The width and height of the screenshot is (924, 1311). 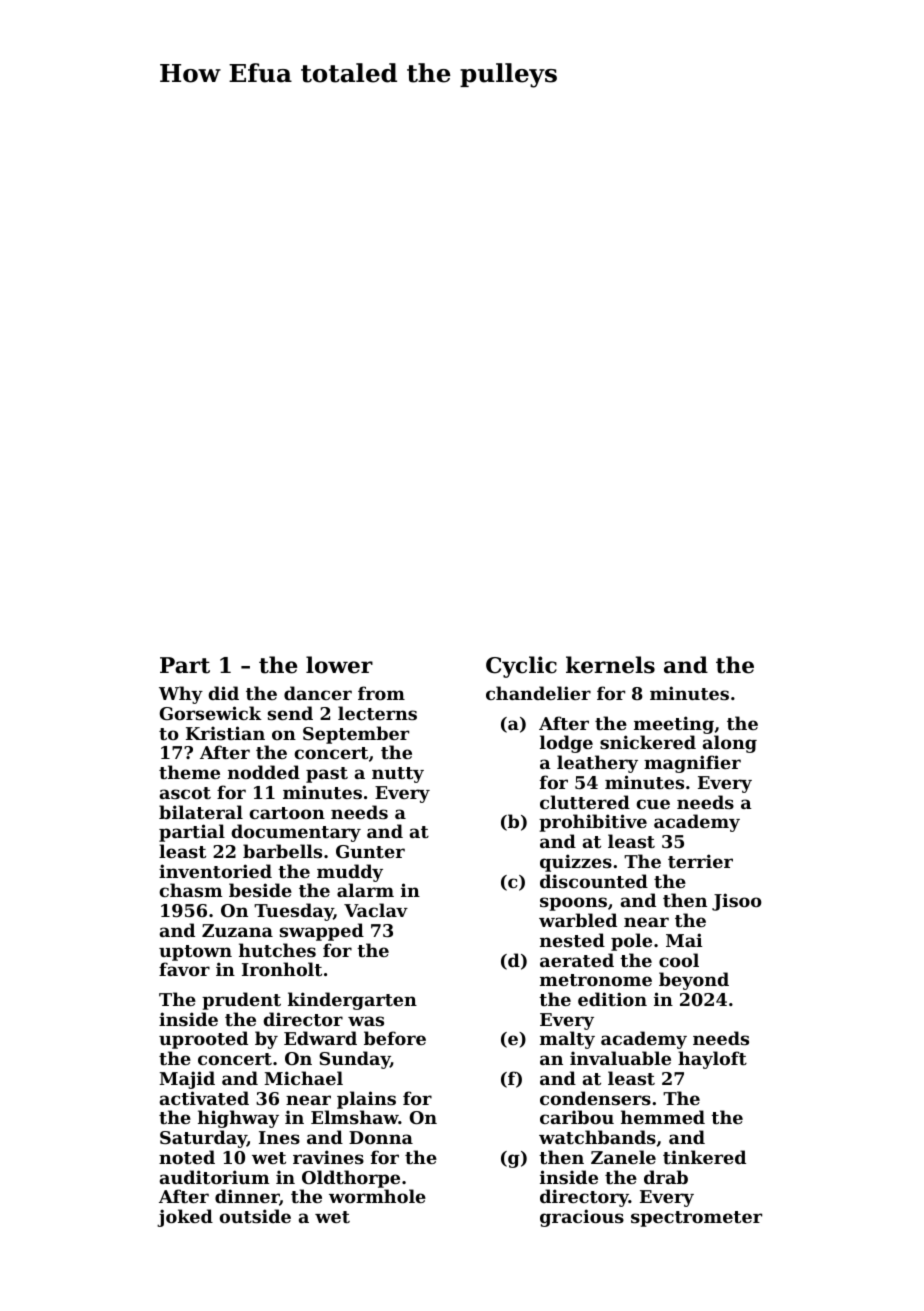 What do you see at coordinates (696, 1219) in the screenshot?
I see `spectrometer` at bounding box center [696, 1219].
